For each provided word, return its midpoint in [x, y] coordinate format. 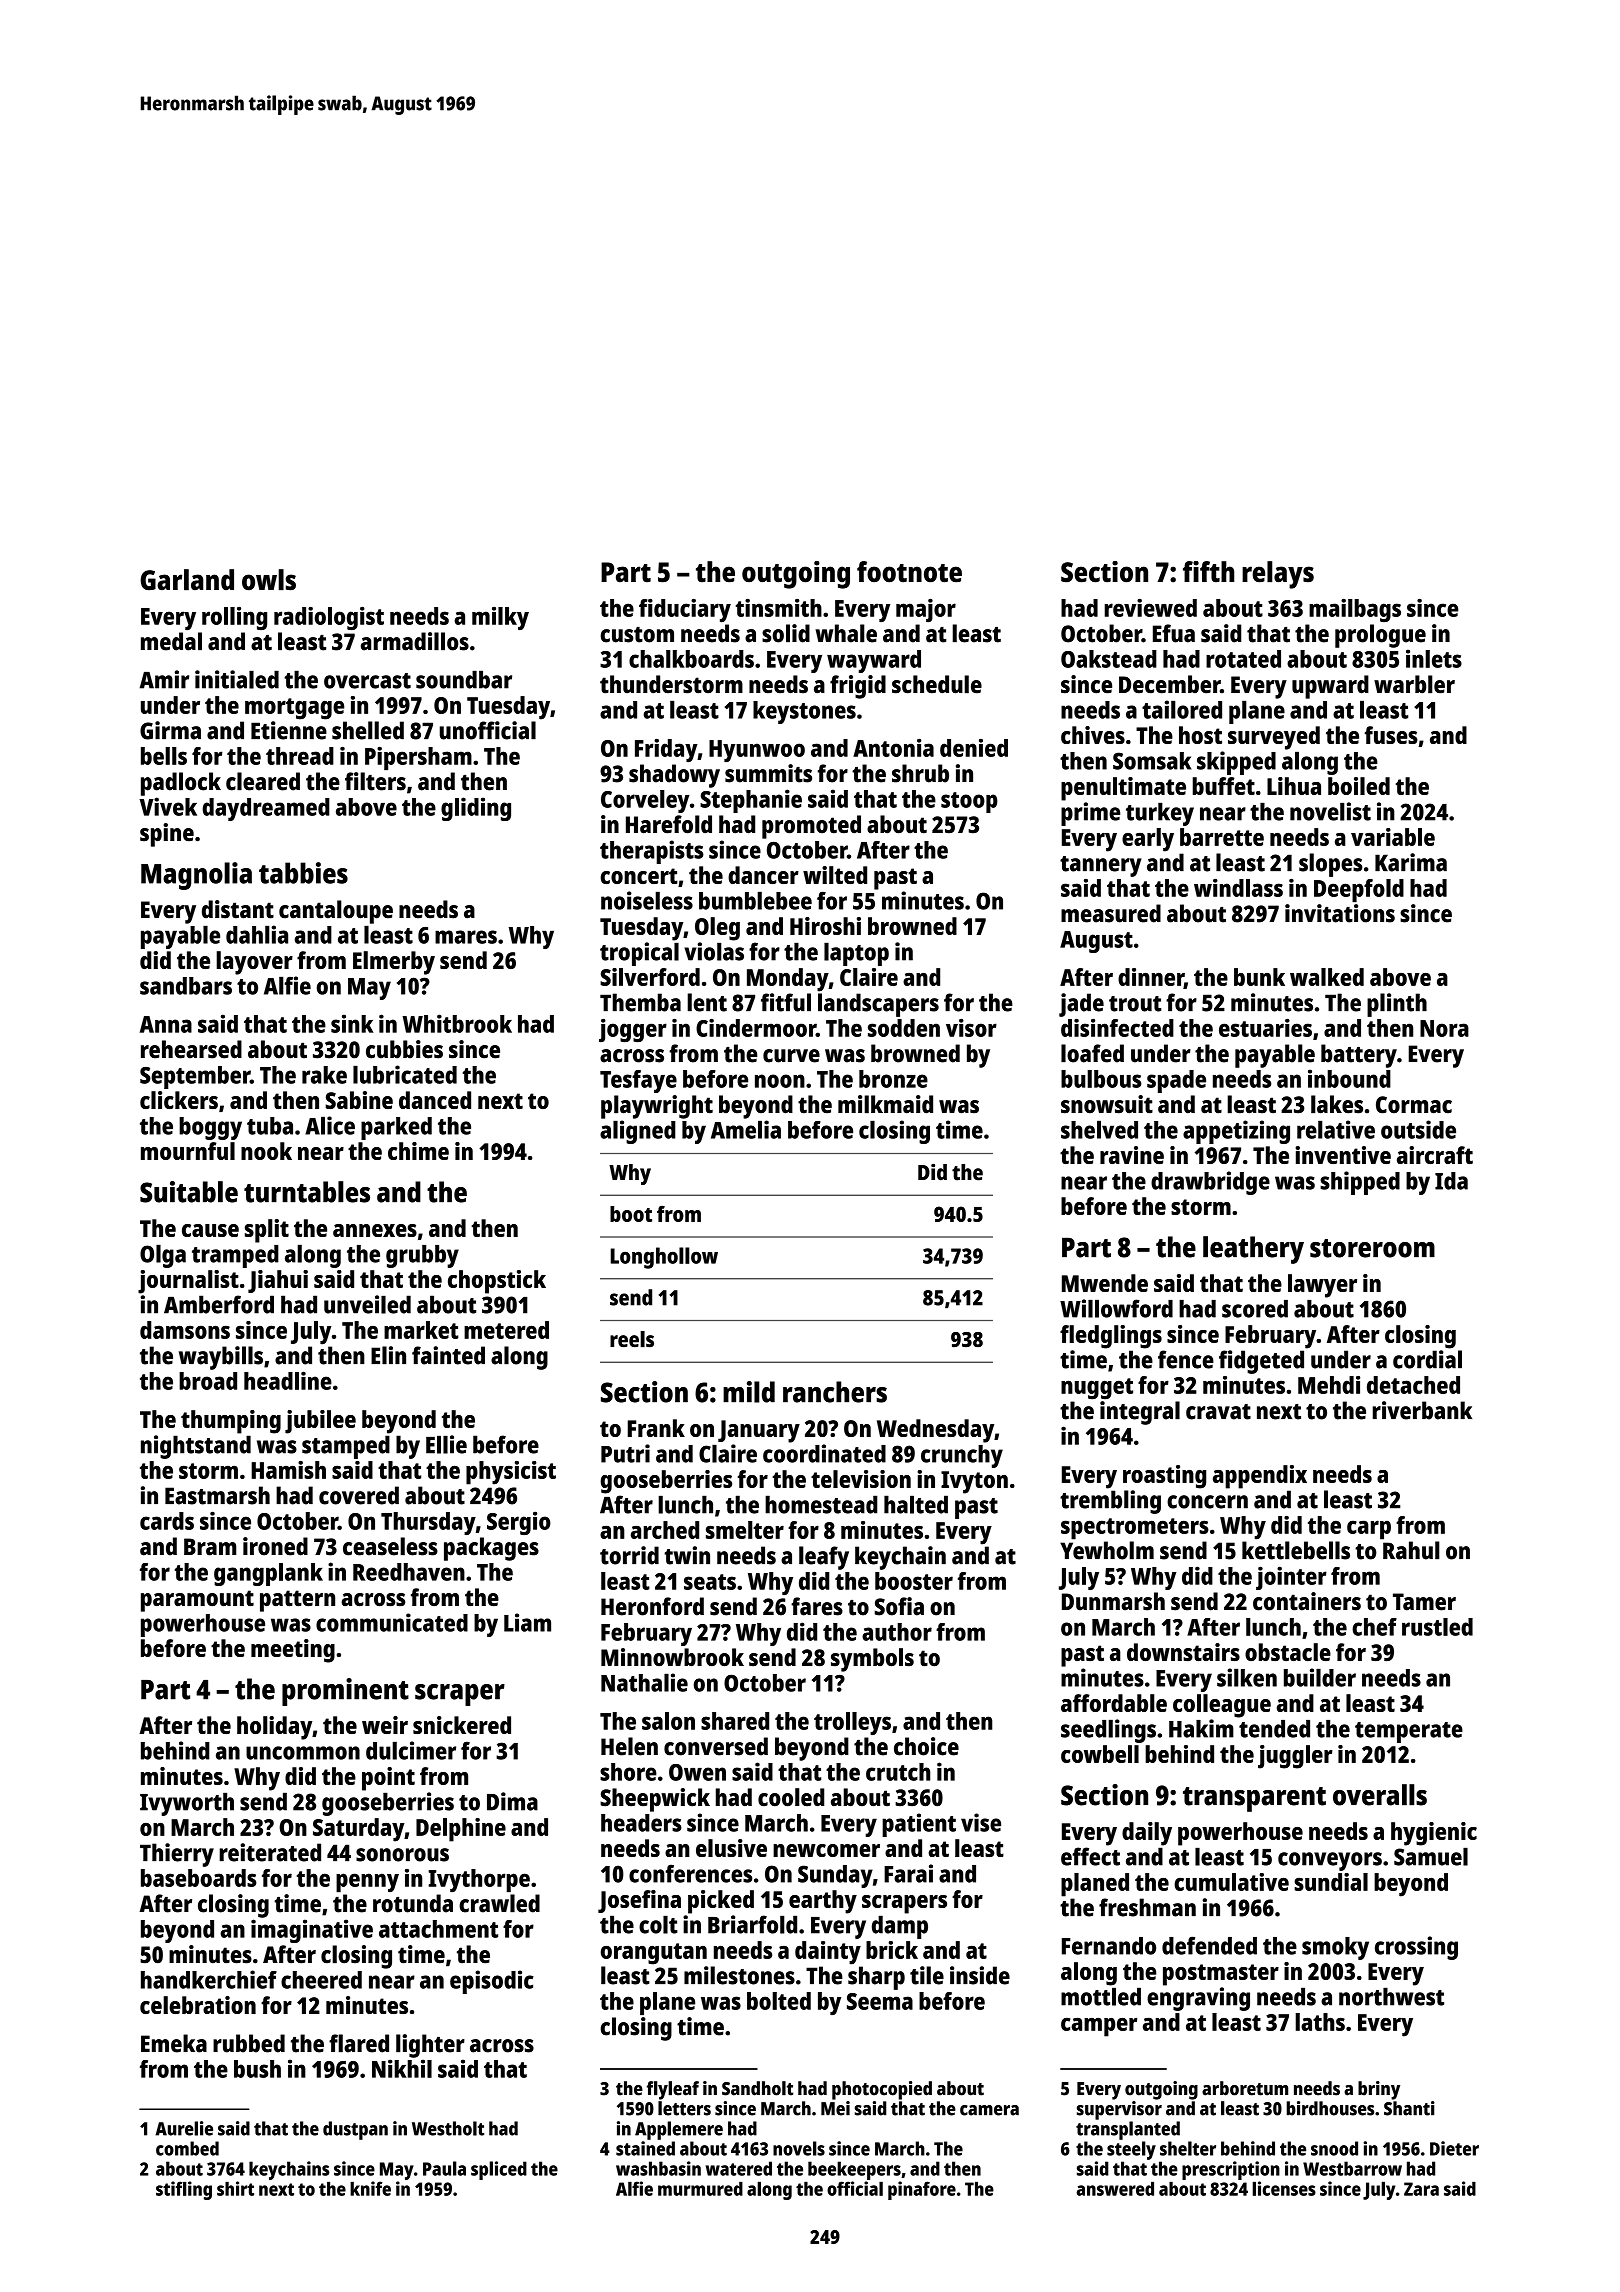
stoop [969, 802]
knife [370, 2188]
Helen [629, 1746]
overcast [367, 681]
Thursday [428, 1523]
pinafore [922, 2190]
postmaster [1221, 1975]
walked [1327, 977]
